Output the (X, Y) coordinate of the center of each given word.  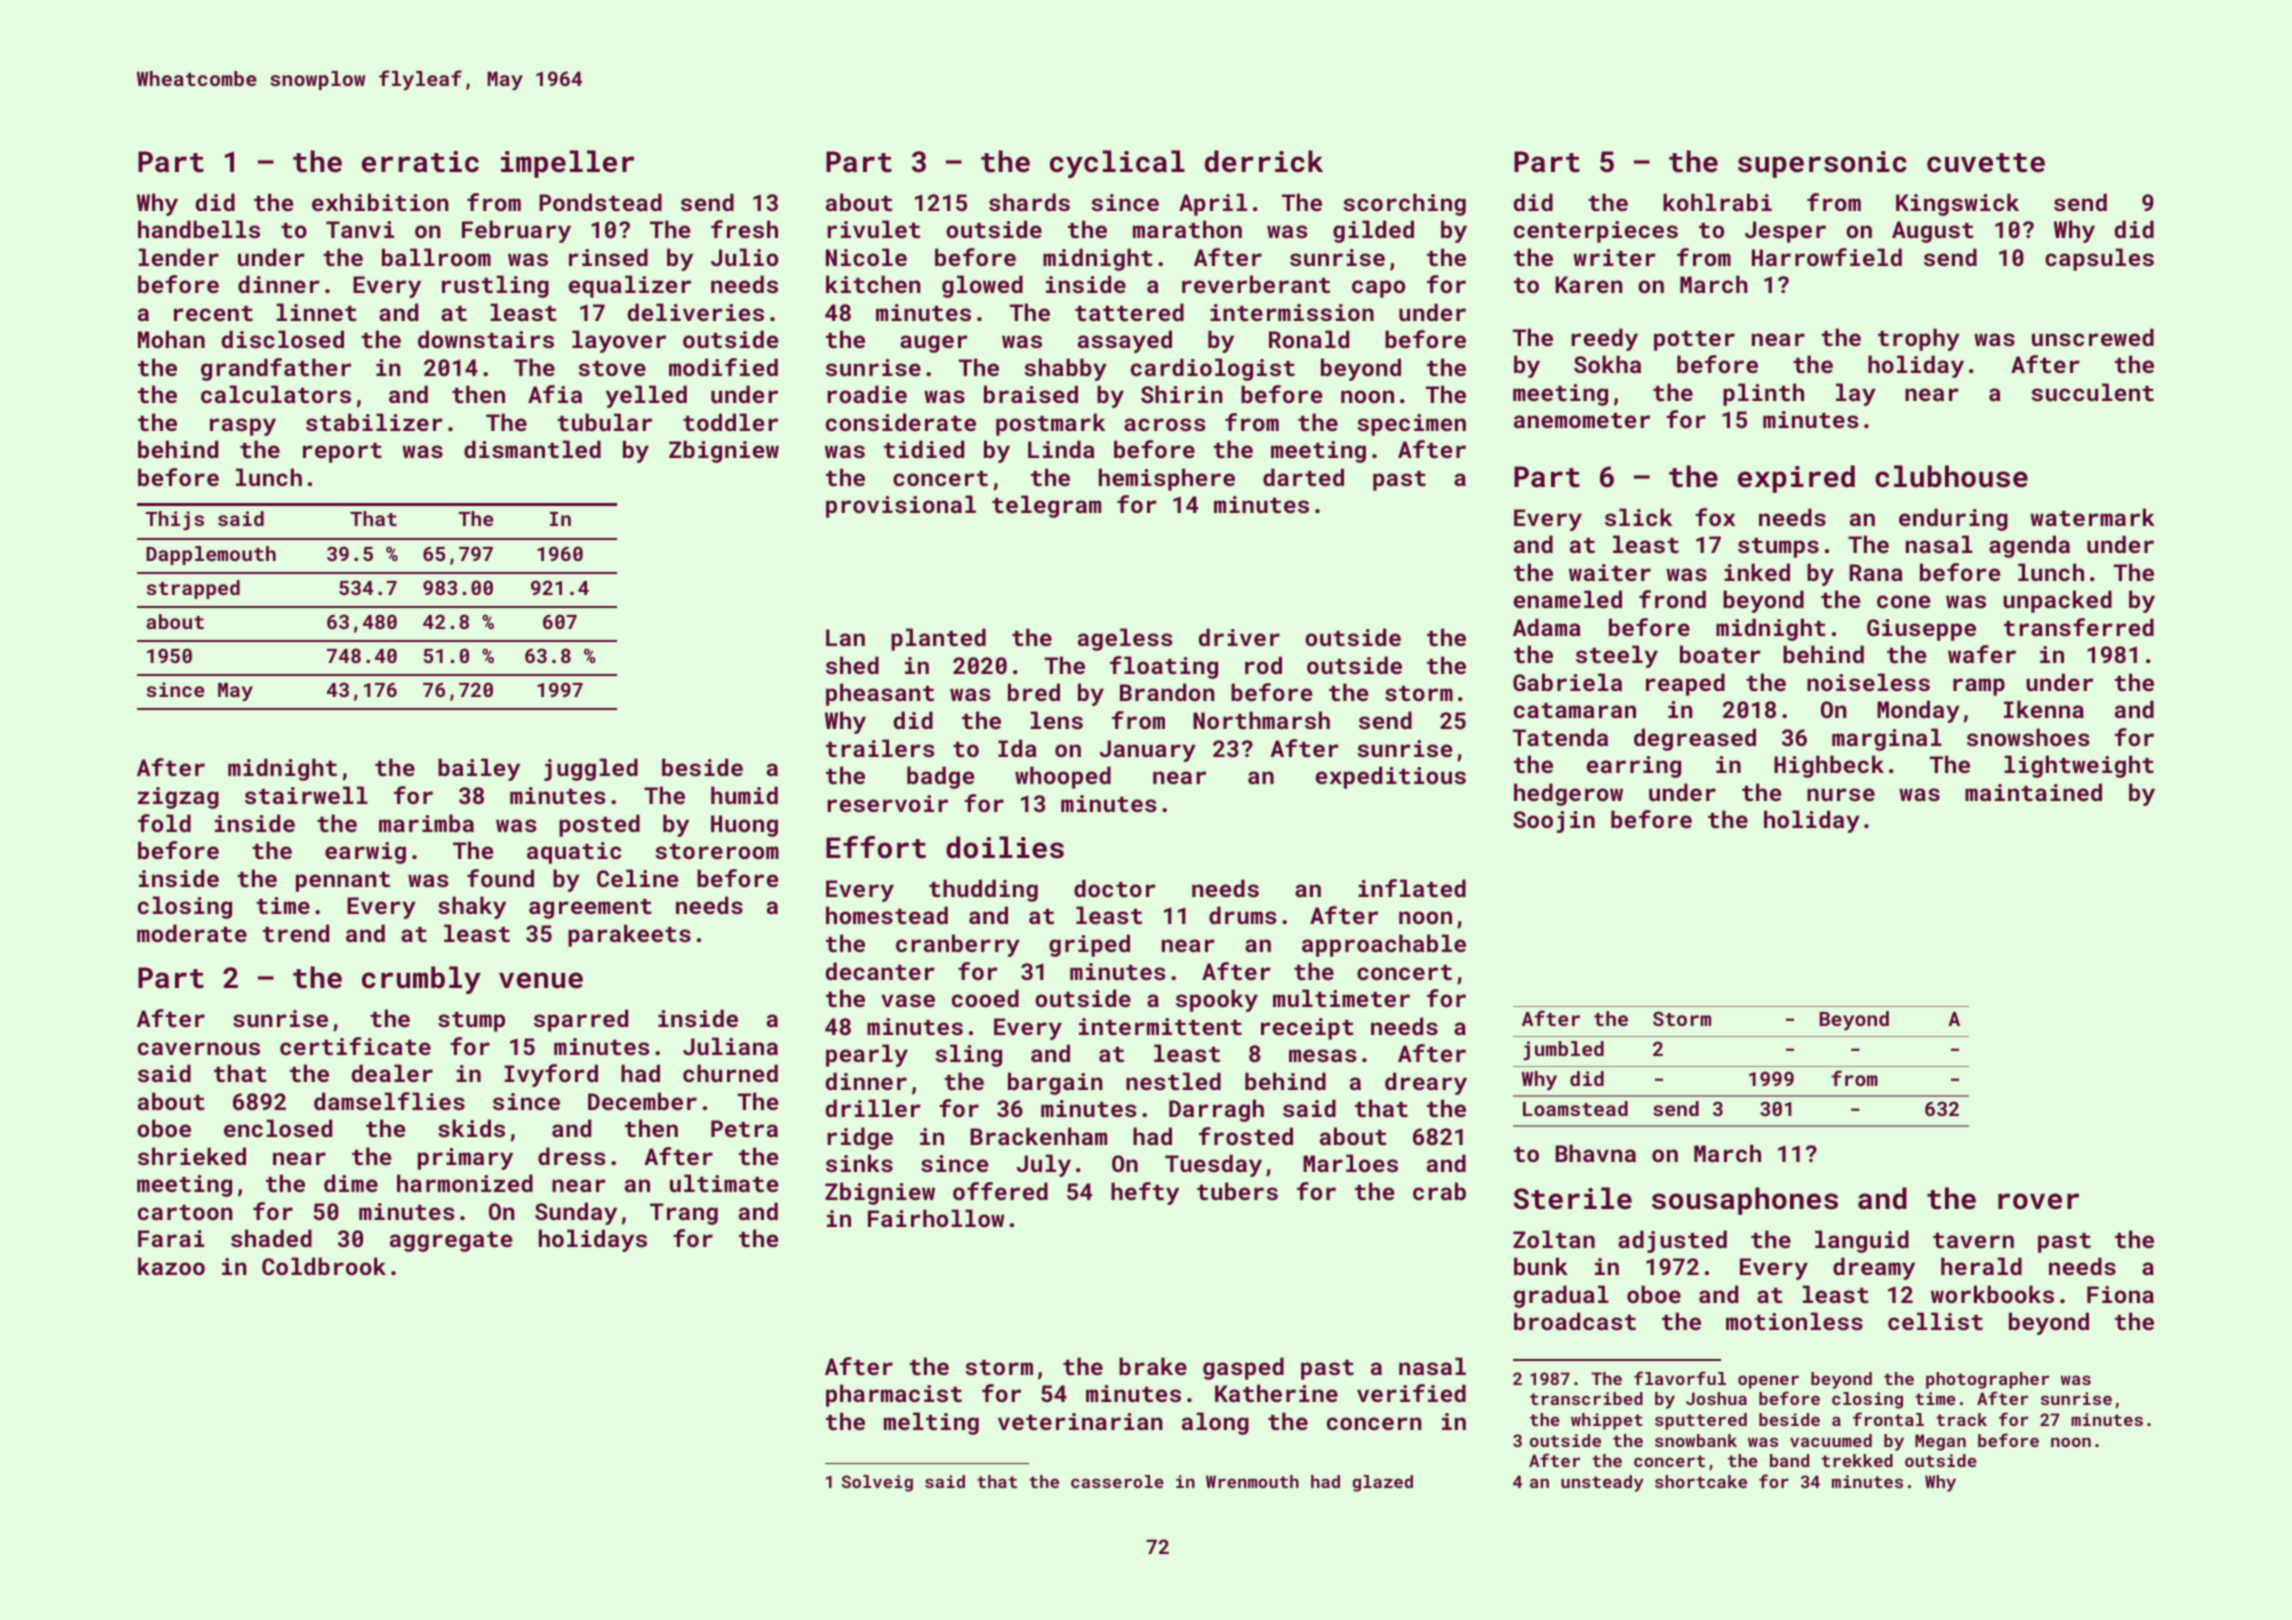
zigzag (178, 798)
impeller (567, 164)
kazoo (171, 1266)
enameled (1568, 599)
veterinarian (1080, 1421)
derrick (1264, 161)
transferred (2079, 627)
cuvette (1986, 163)
